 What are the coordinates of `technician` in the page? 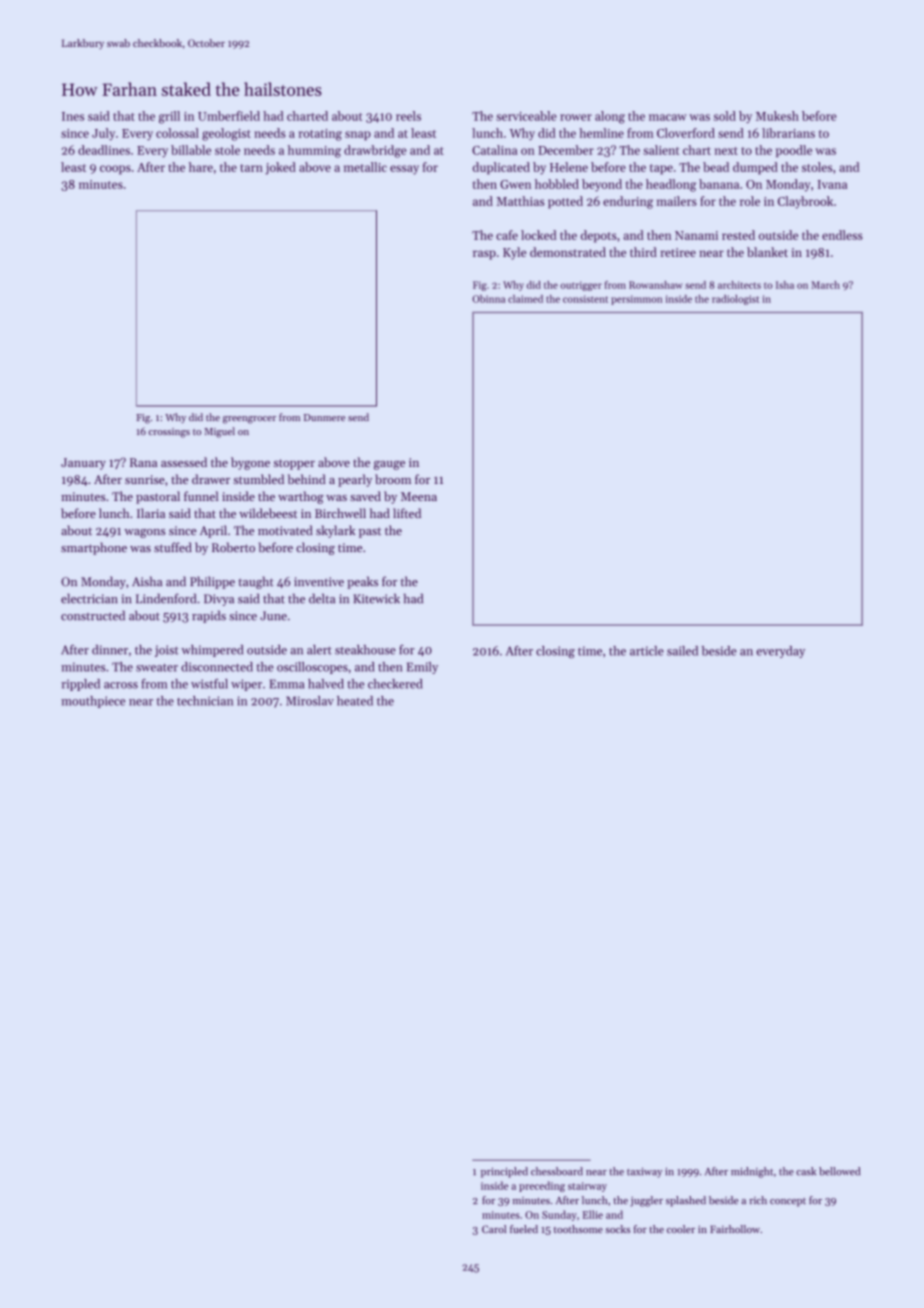 It's located at (205, 701).
